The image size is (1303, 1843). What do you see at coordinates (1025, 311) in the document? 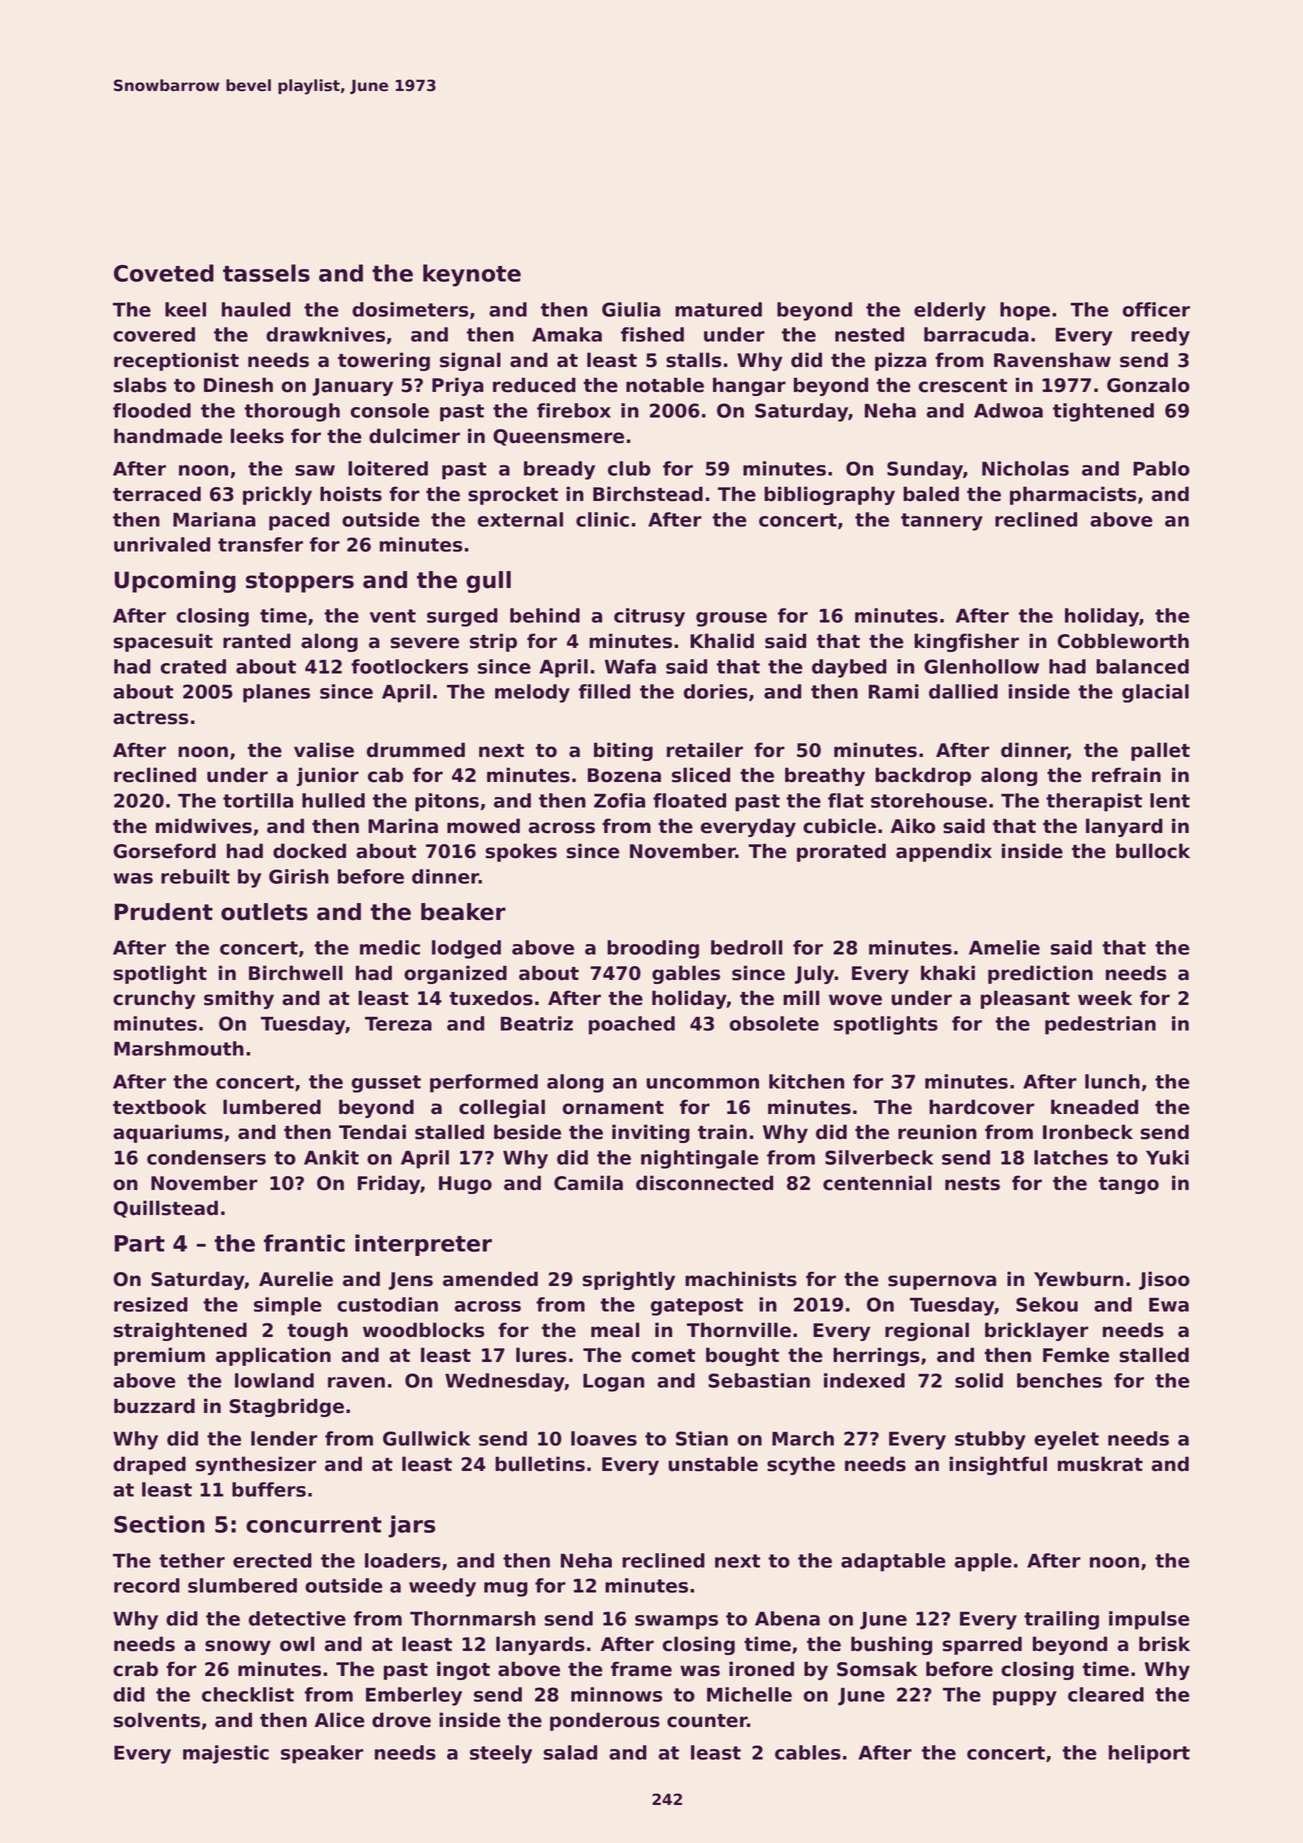
I see `hope` at bounding box center [1025, 311].
